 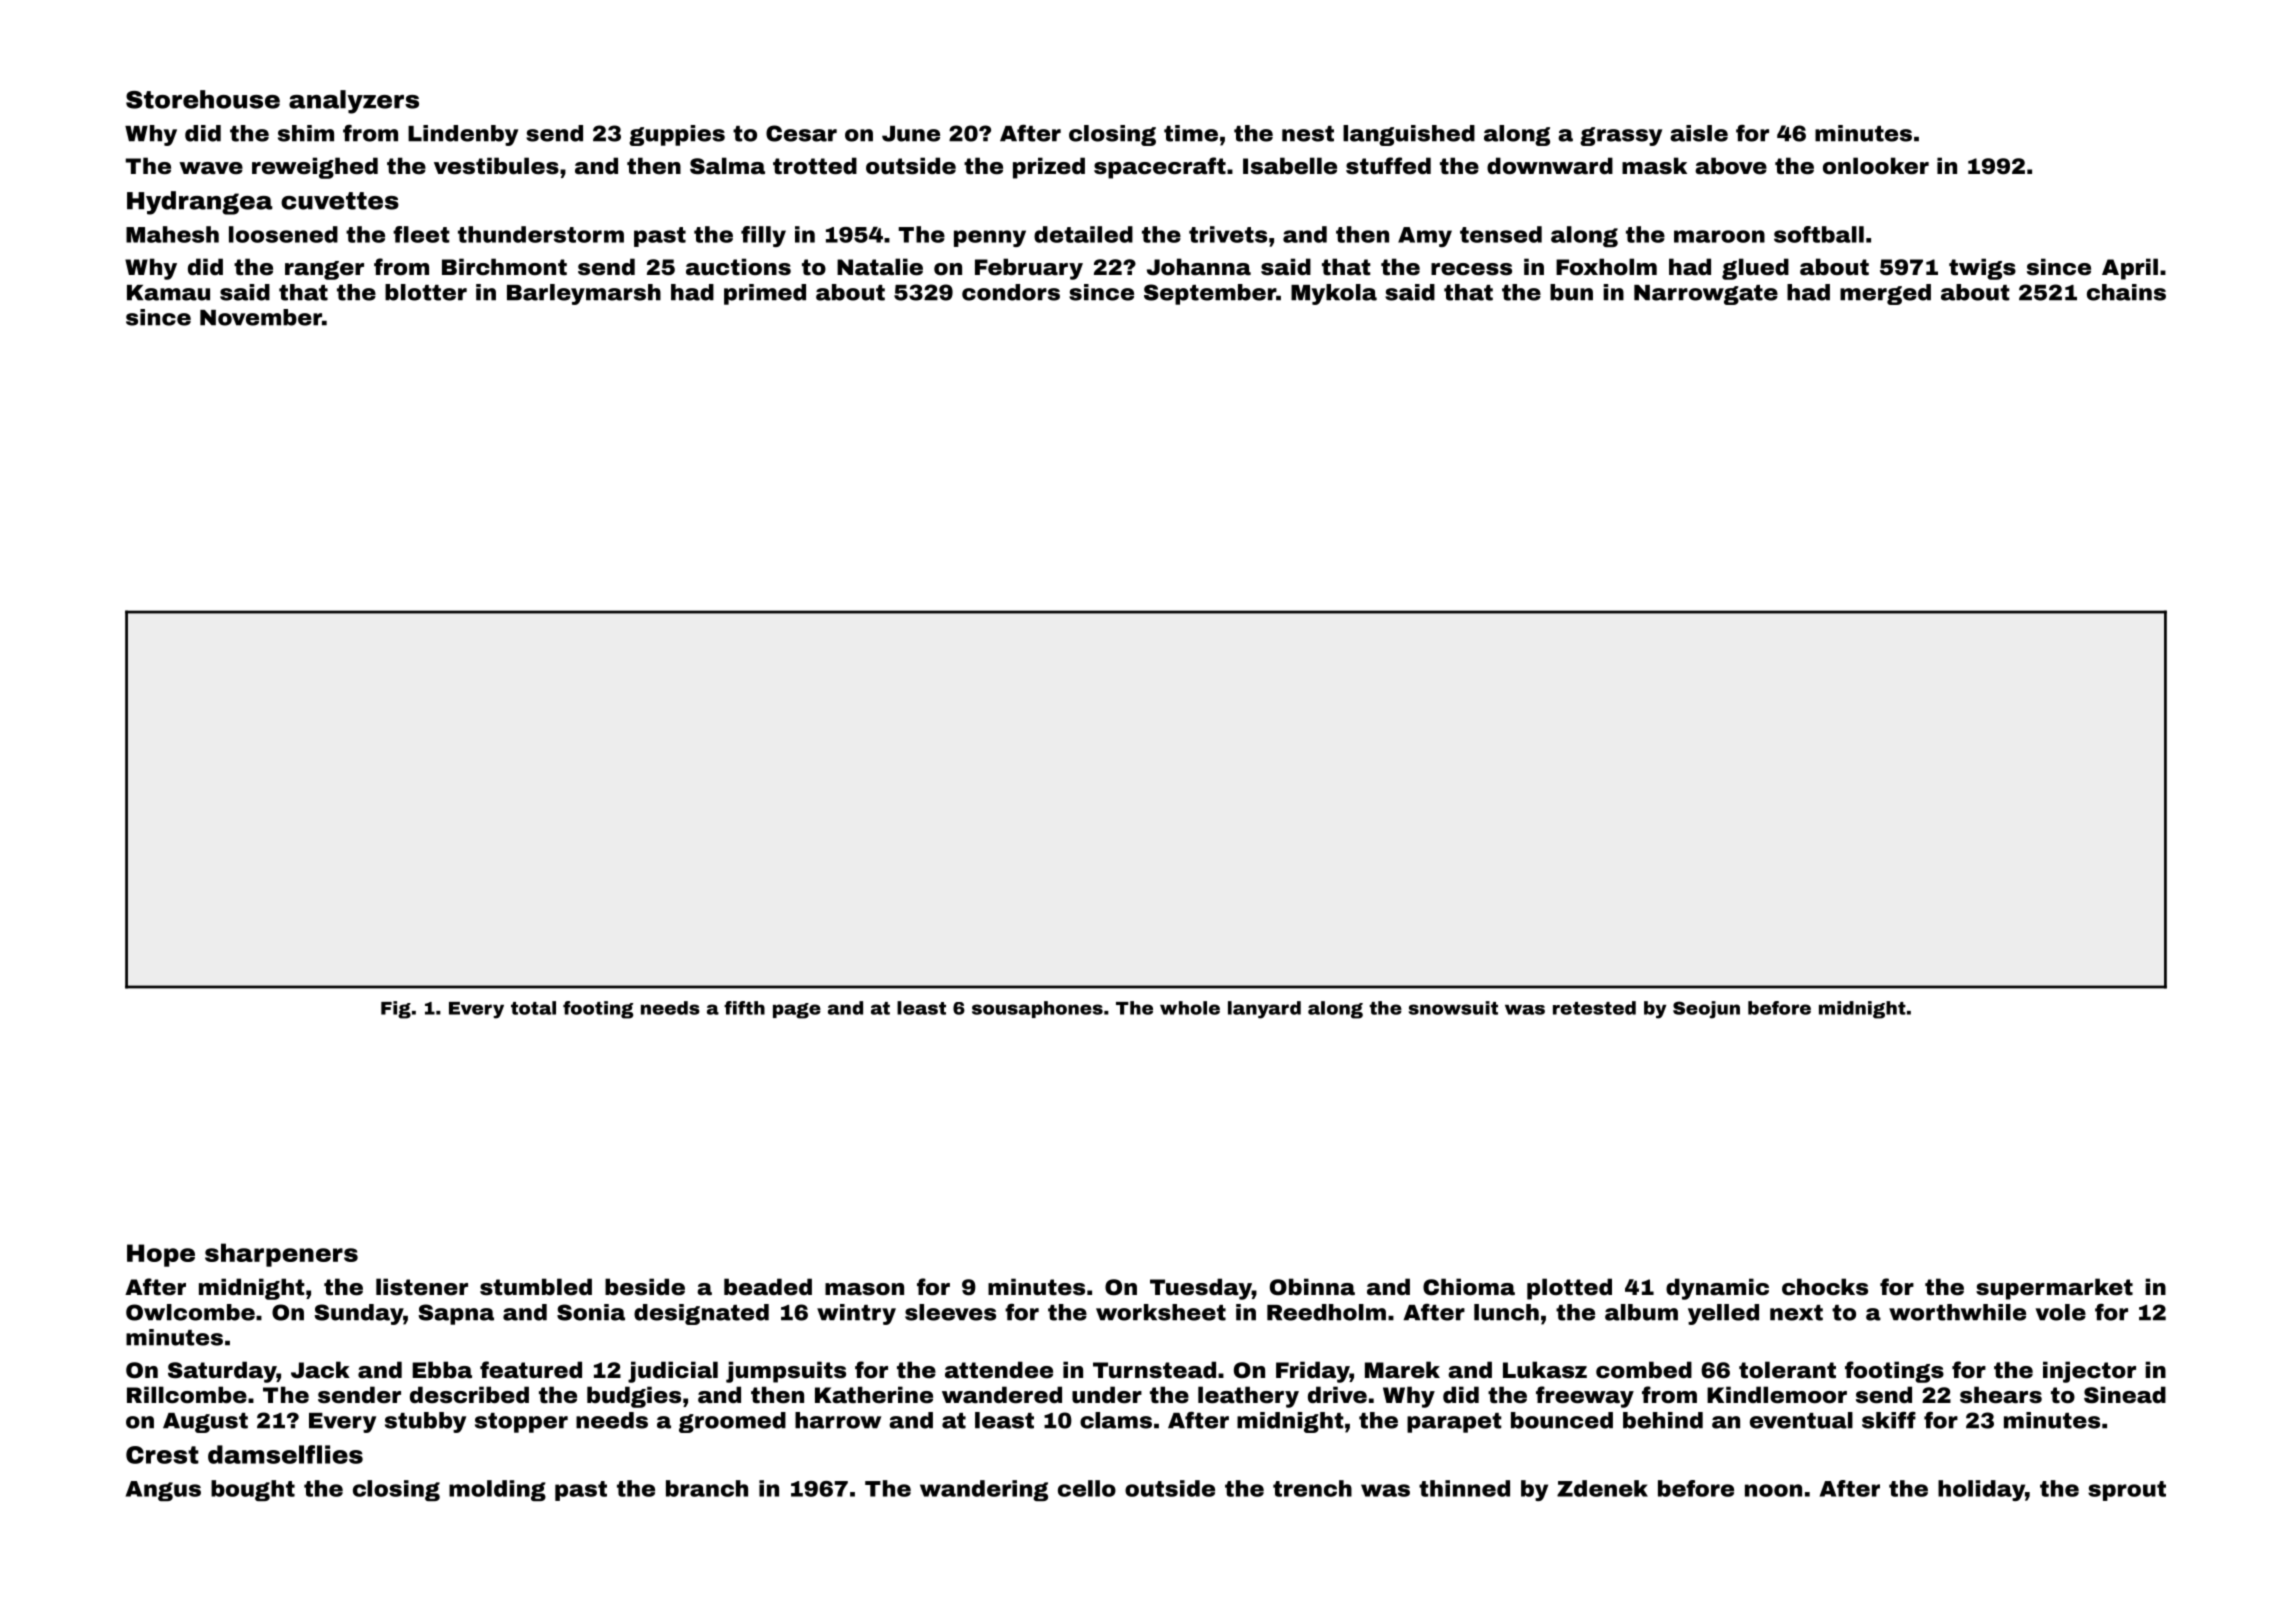 What do you see at coordinates (1706, 1010) in the screenshot?
I see `Seojun` at bounding box center [1706, 1010].
